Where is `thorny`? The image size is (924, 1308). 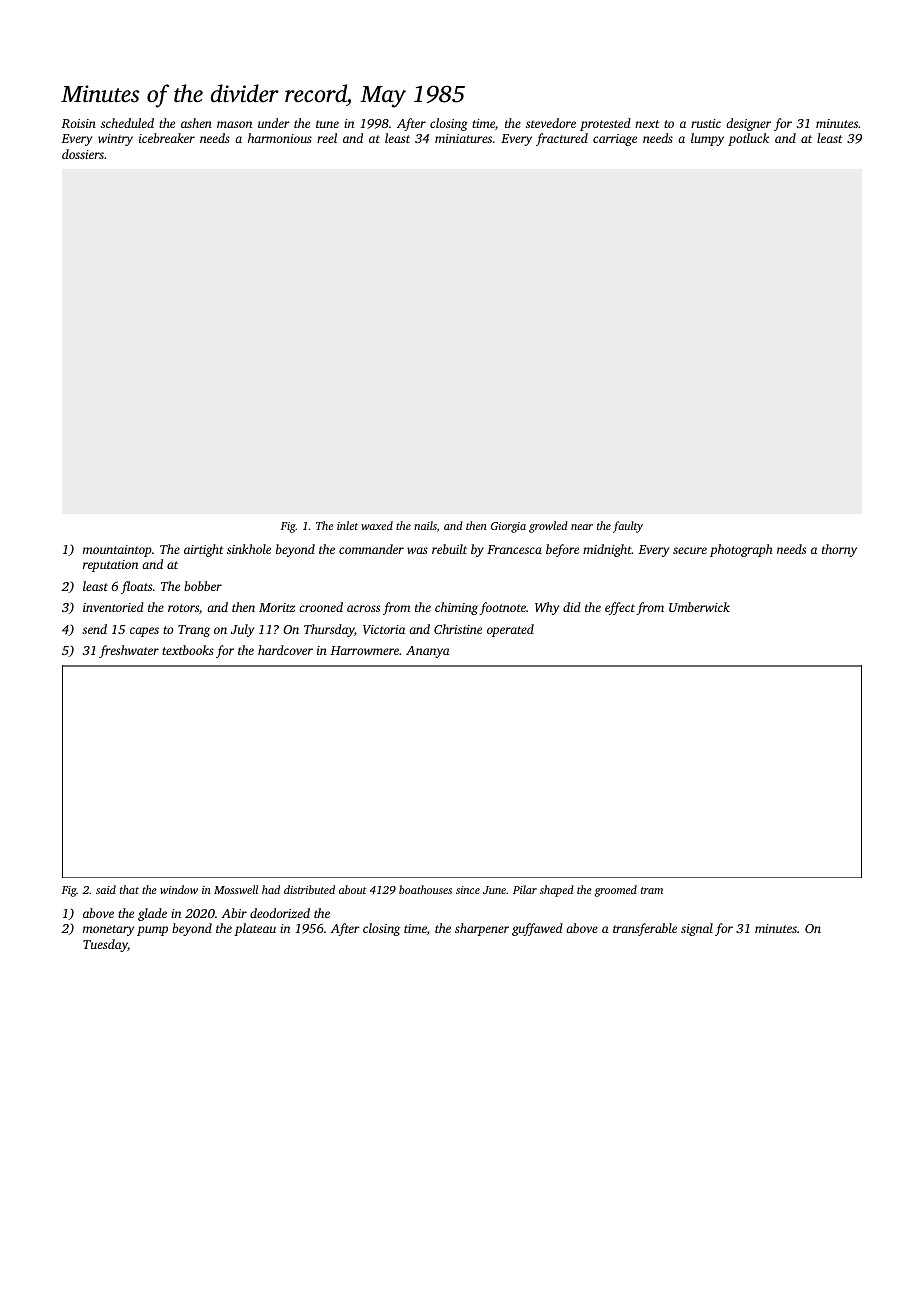 thorny is located at coordinates (839, 550).
